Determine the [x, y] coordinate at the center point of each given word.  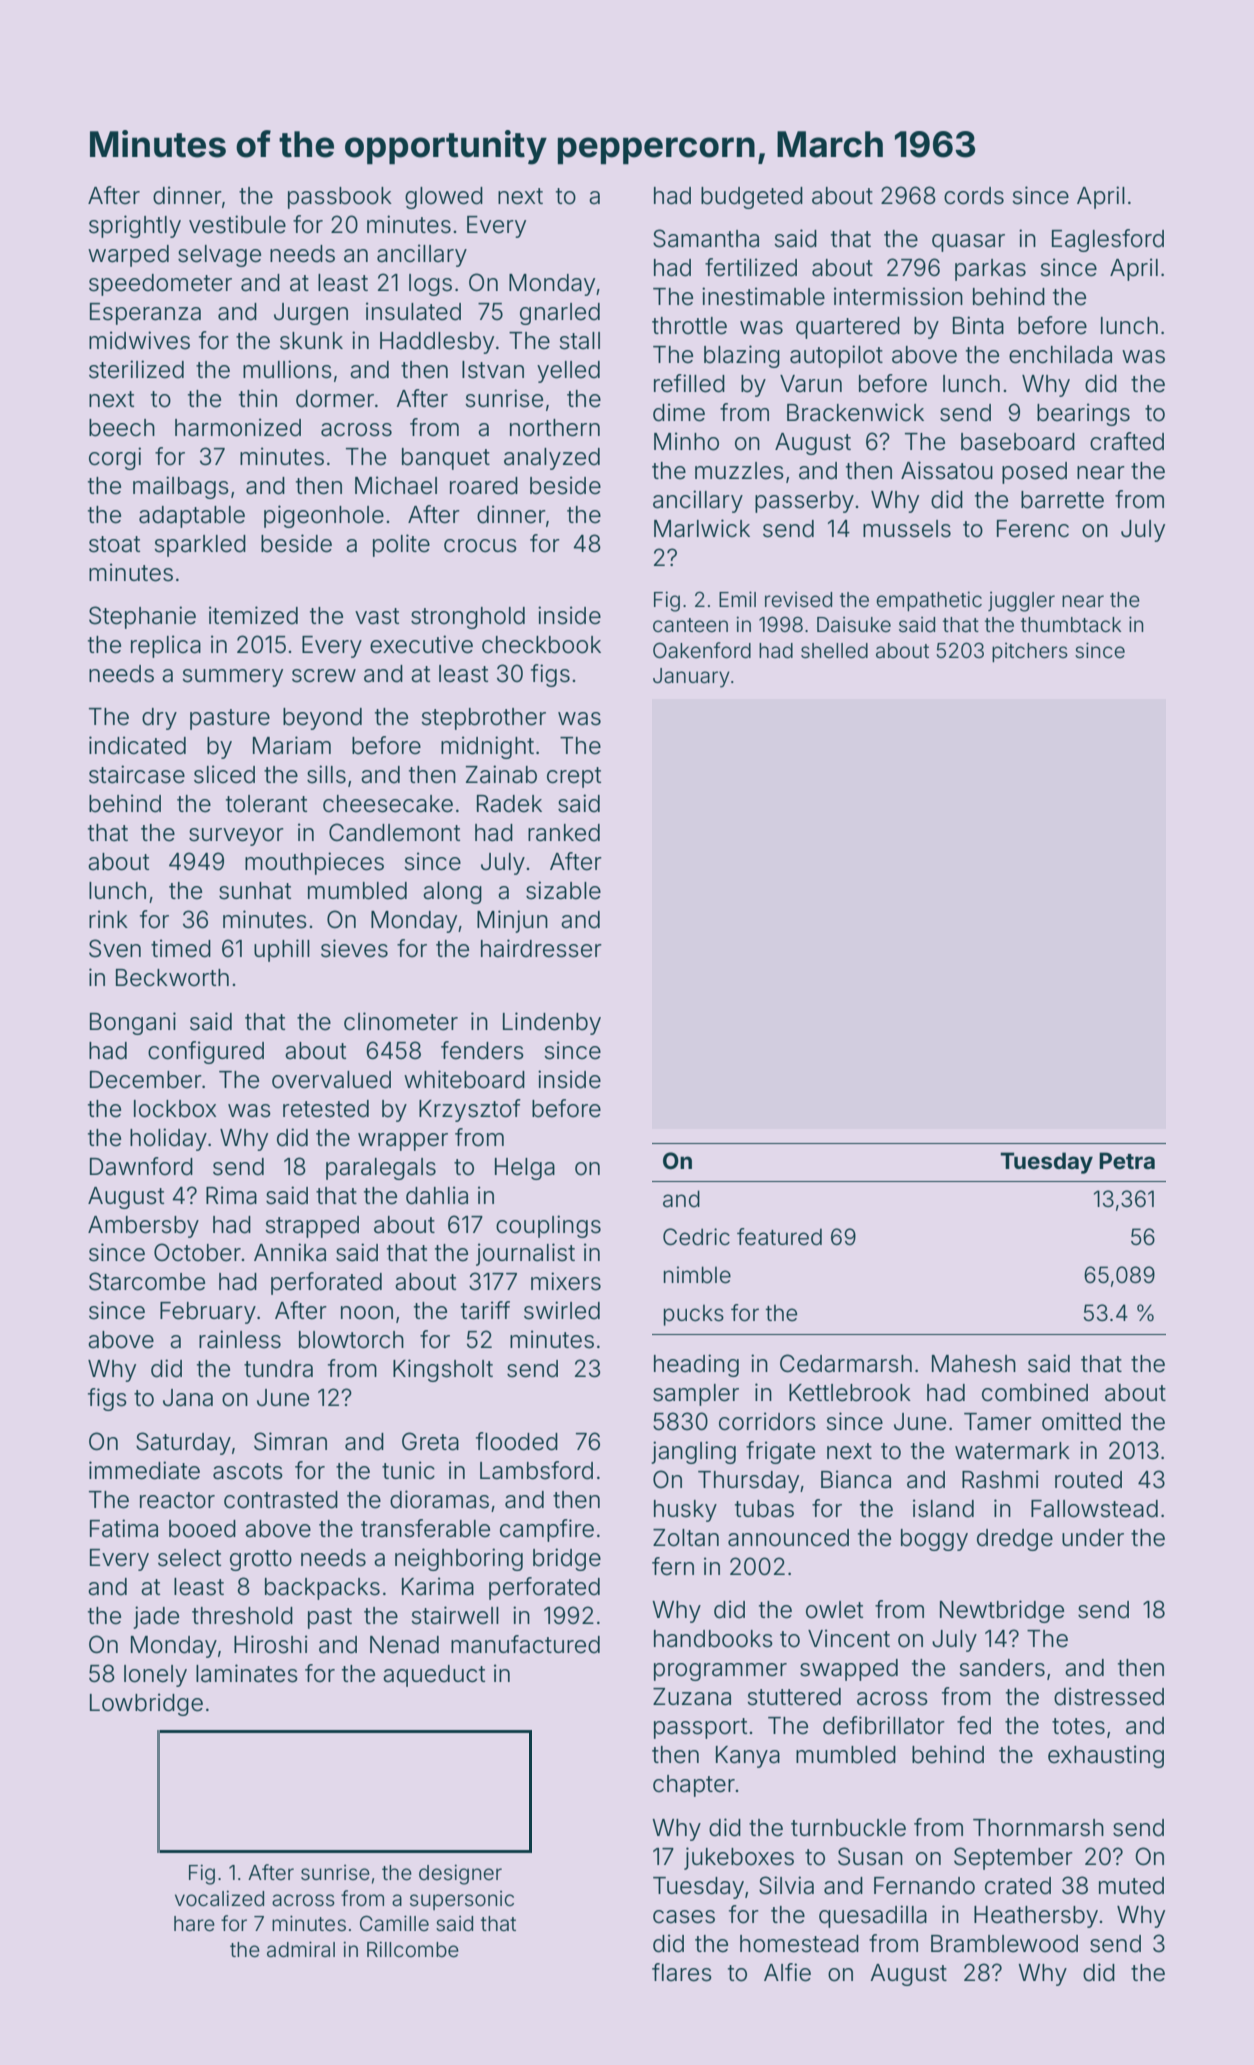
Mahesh [974, 1364]
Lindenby [552, 1023]
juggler [1021, 602]
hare [194, 1924]
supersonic [462, 1900]
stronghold [468, 618]
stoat [114, 544]
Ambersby [143, 1227]
